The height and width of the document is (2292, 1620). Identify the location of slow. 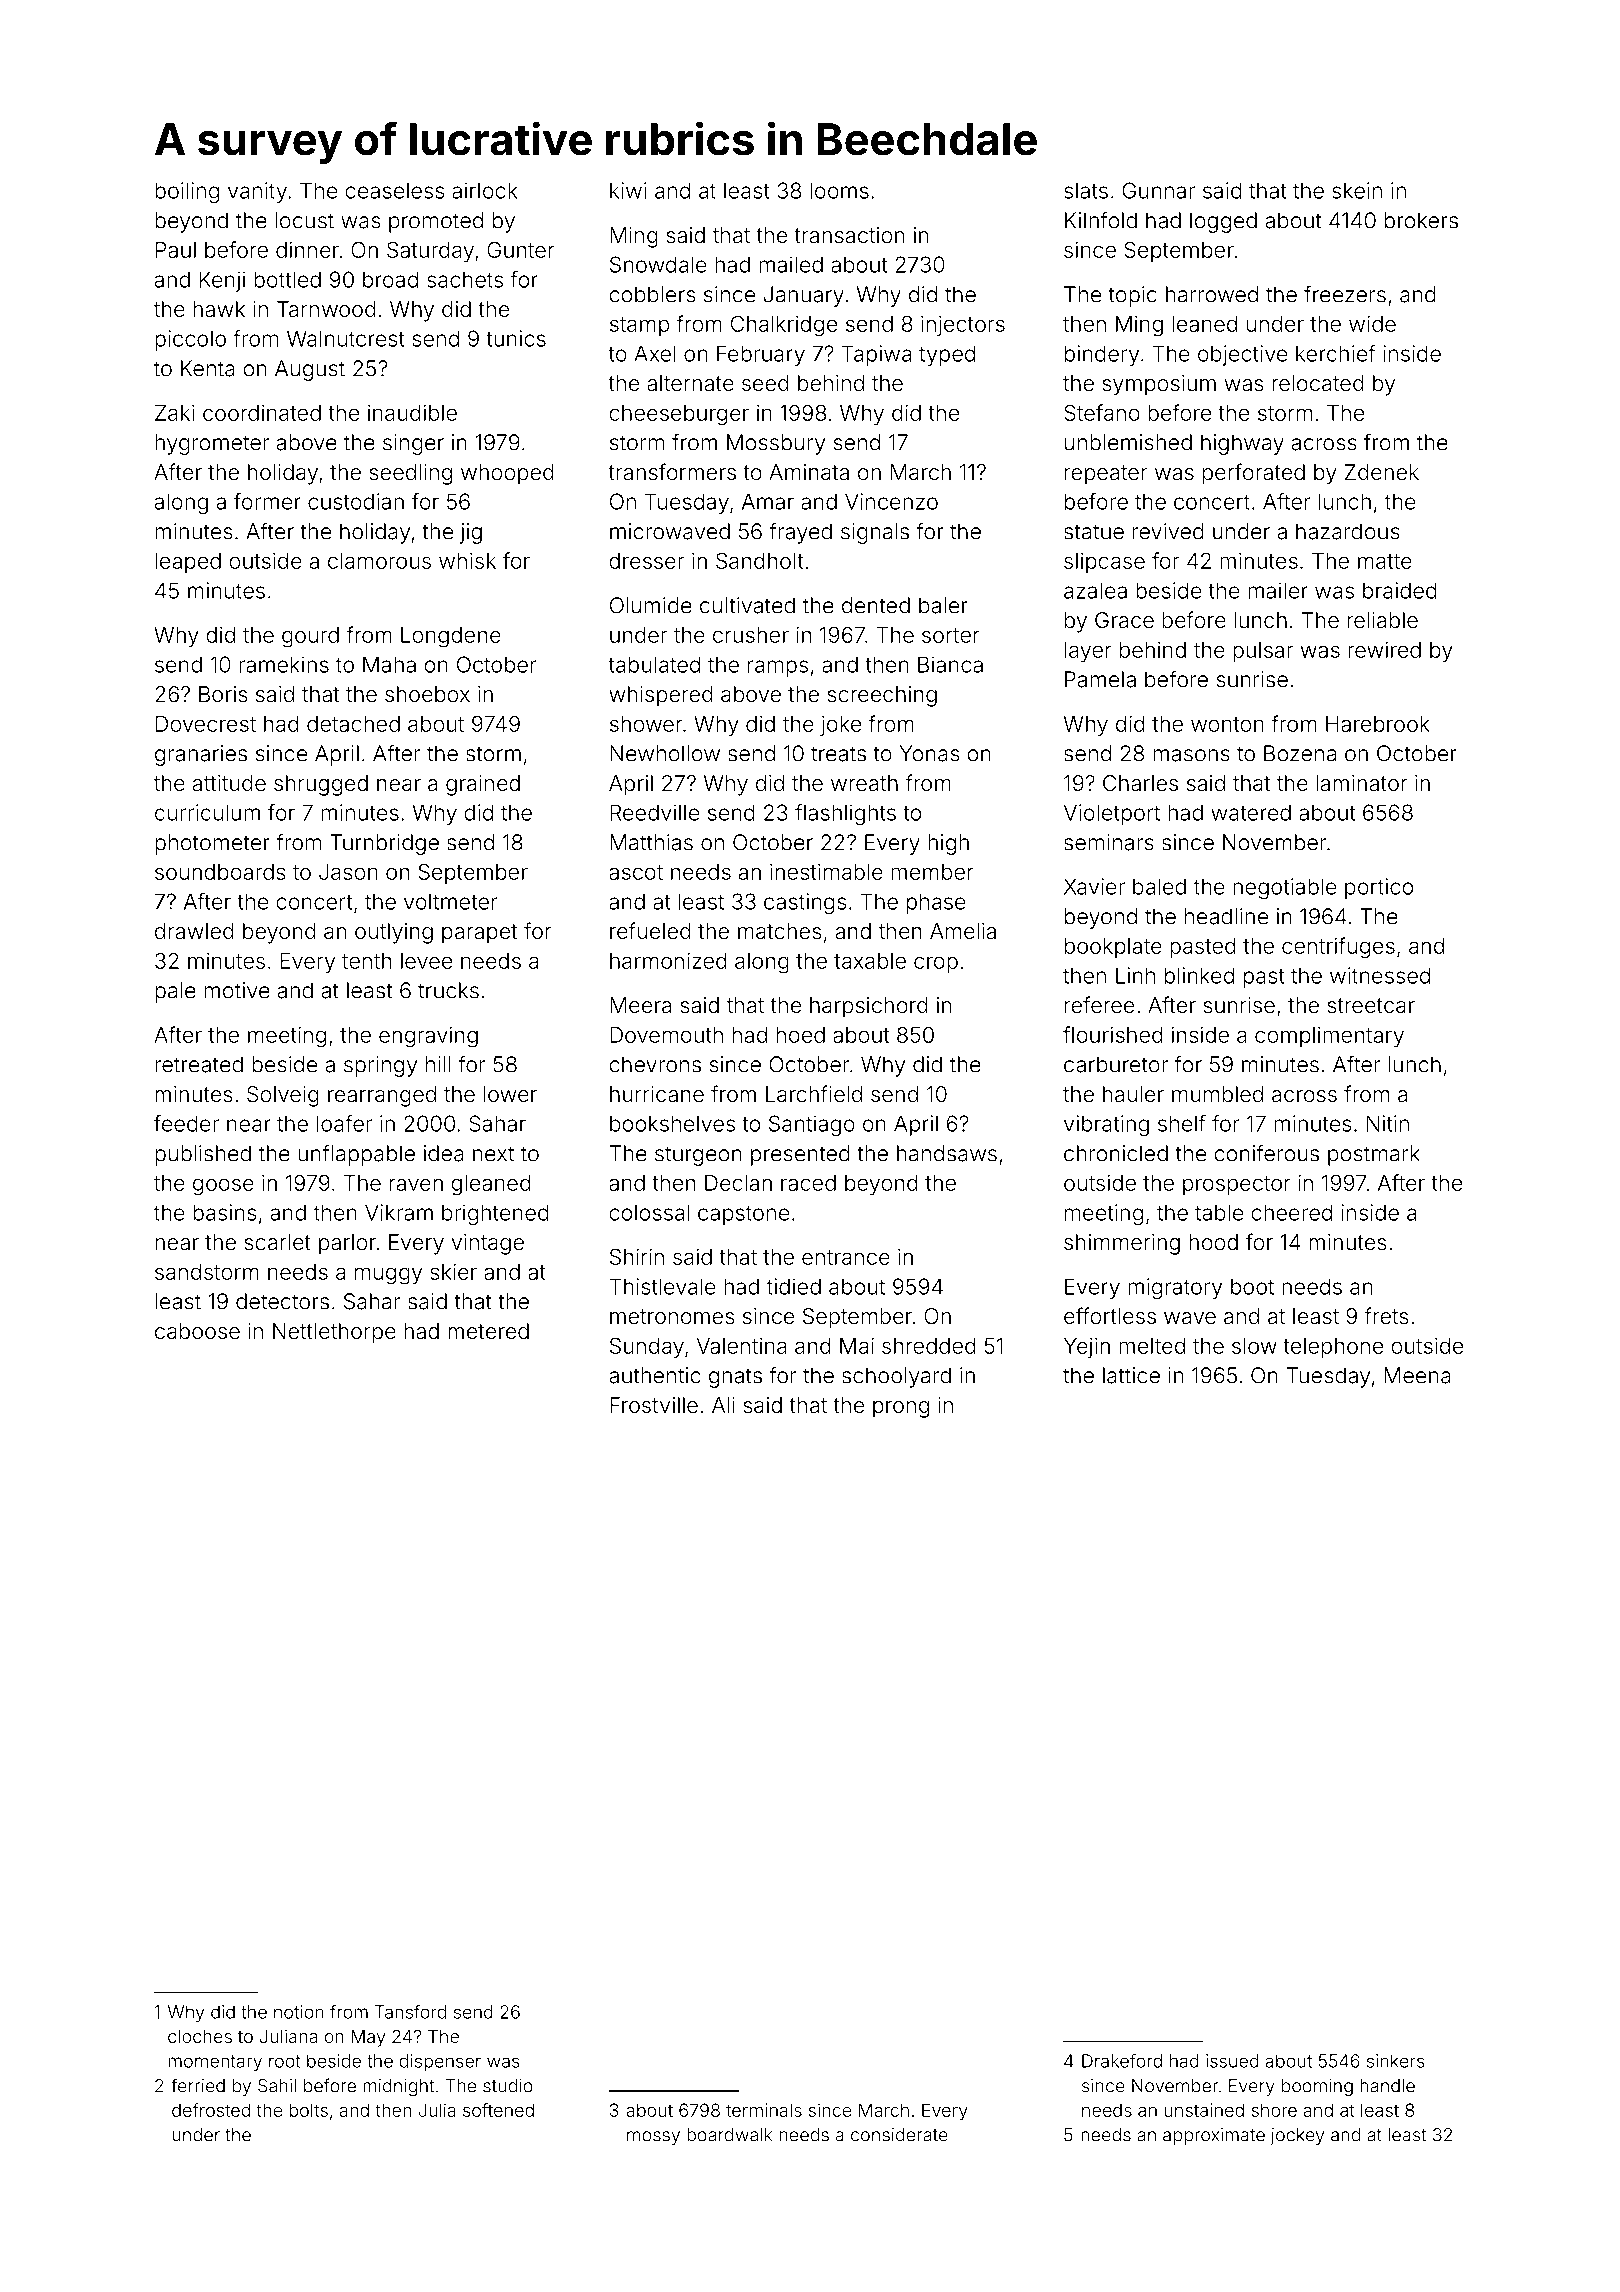
(1254, 1346).
